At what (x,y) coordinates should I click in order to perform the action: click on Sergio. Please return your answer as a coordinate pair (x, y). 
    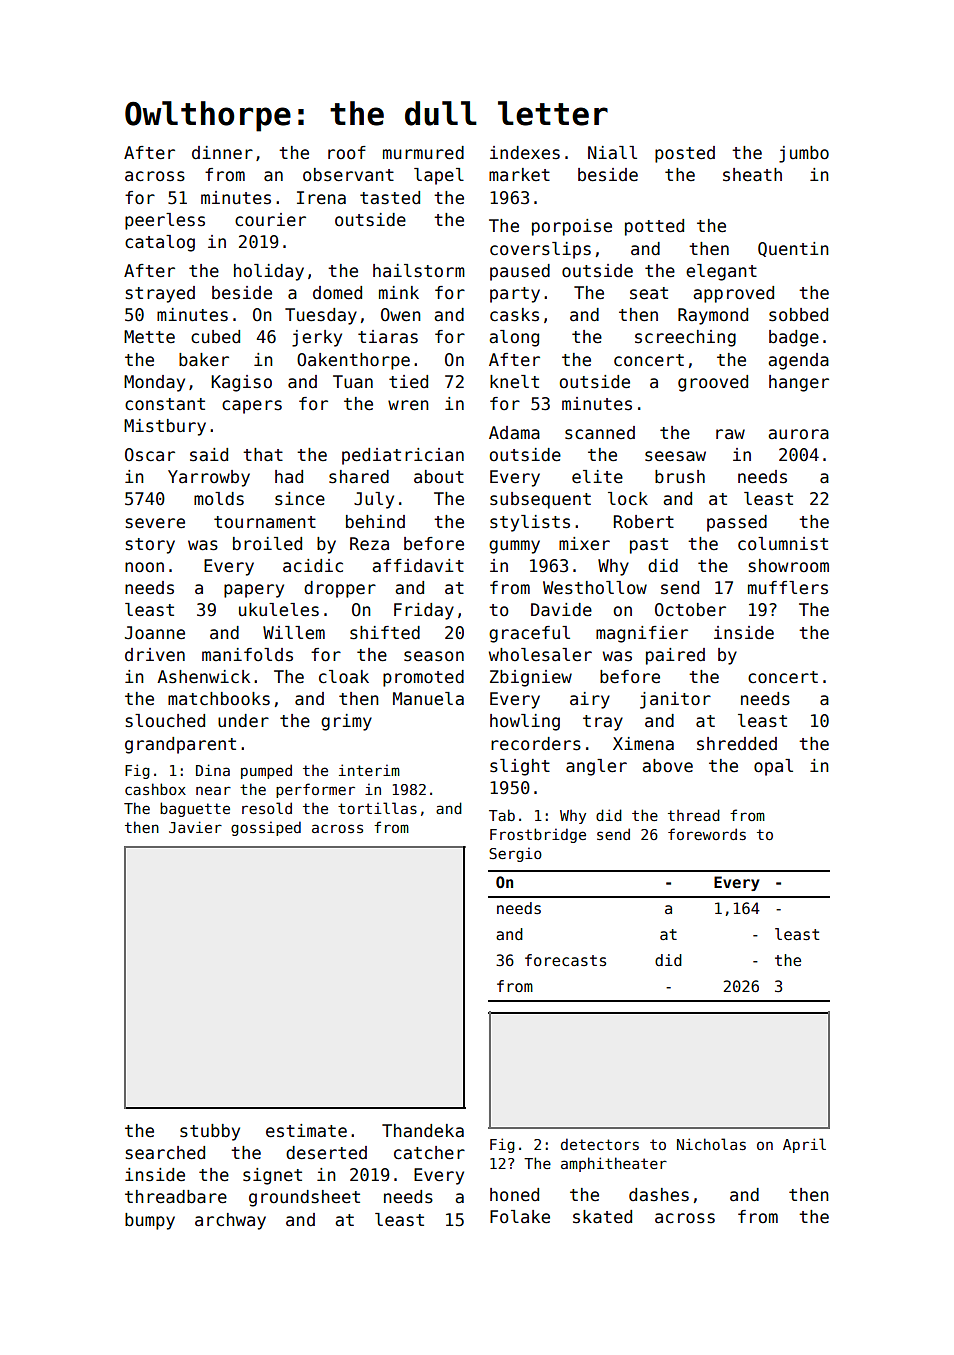
    Looking at the image, I should click on (515, 854).
